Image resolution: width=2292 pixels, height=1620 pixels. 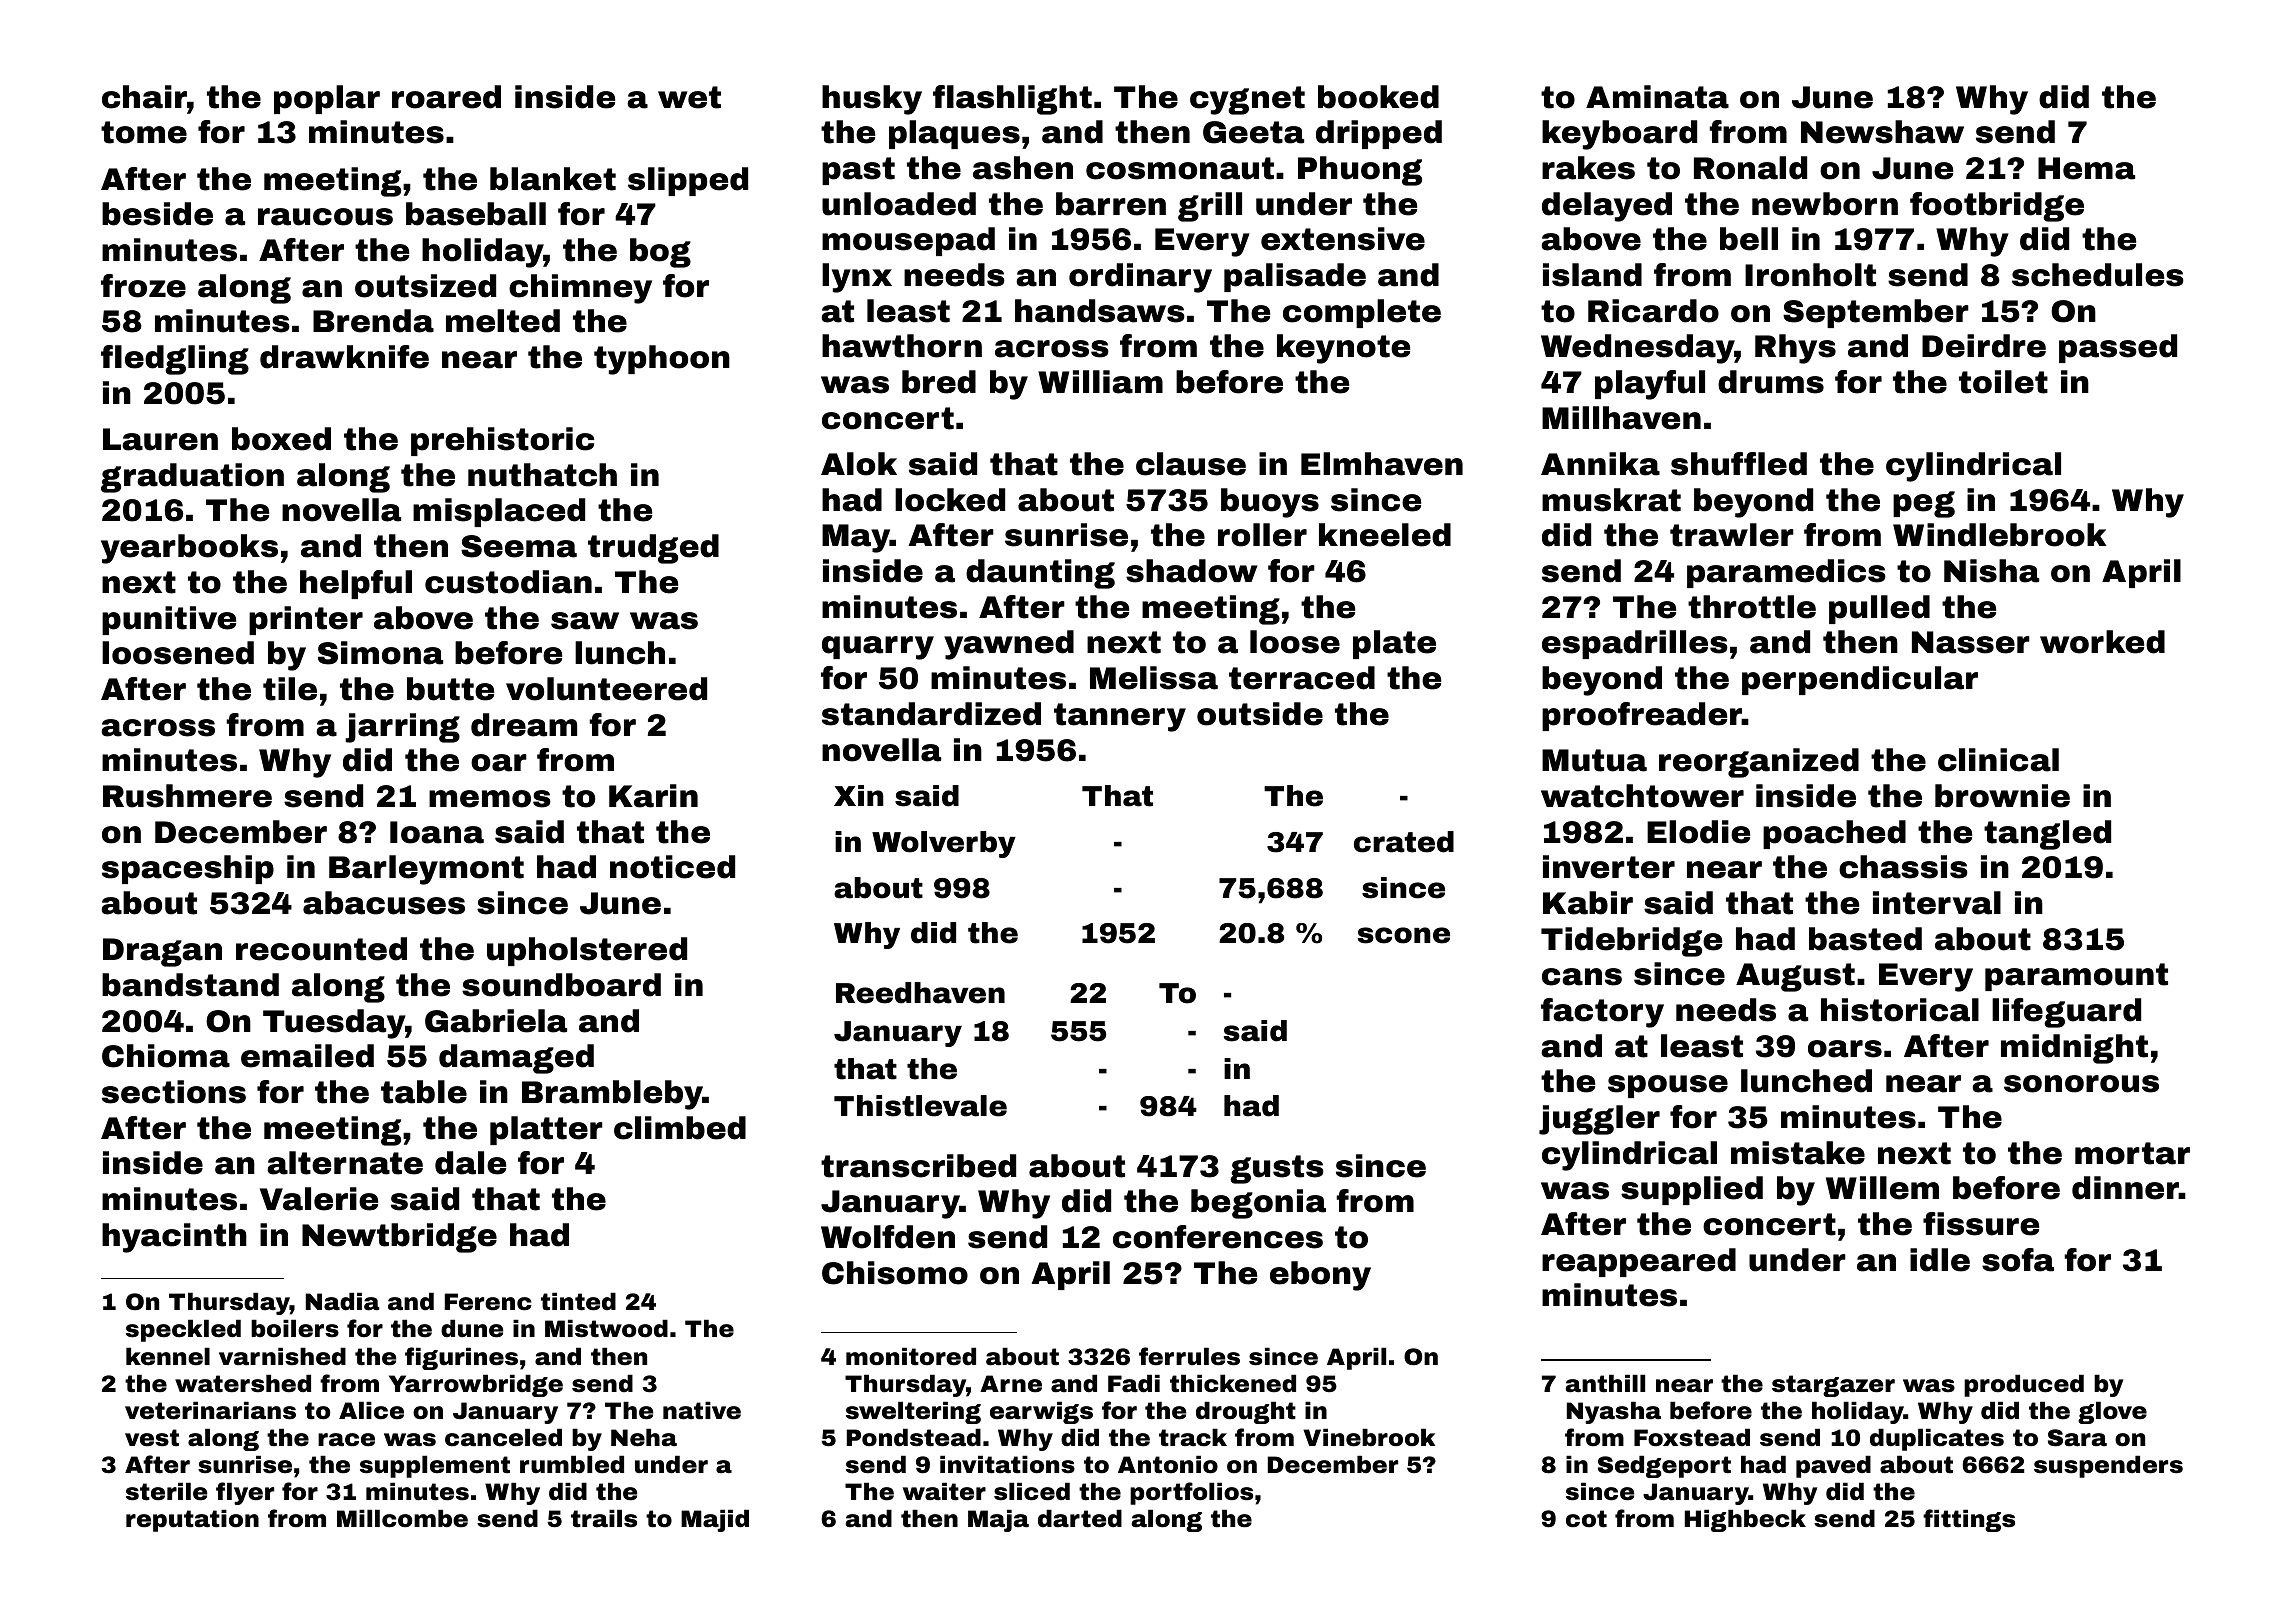 What do you see at coordinates (437, 832) in the screenshot?
I see `Ioana` at bounding box center [437, 832].
